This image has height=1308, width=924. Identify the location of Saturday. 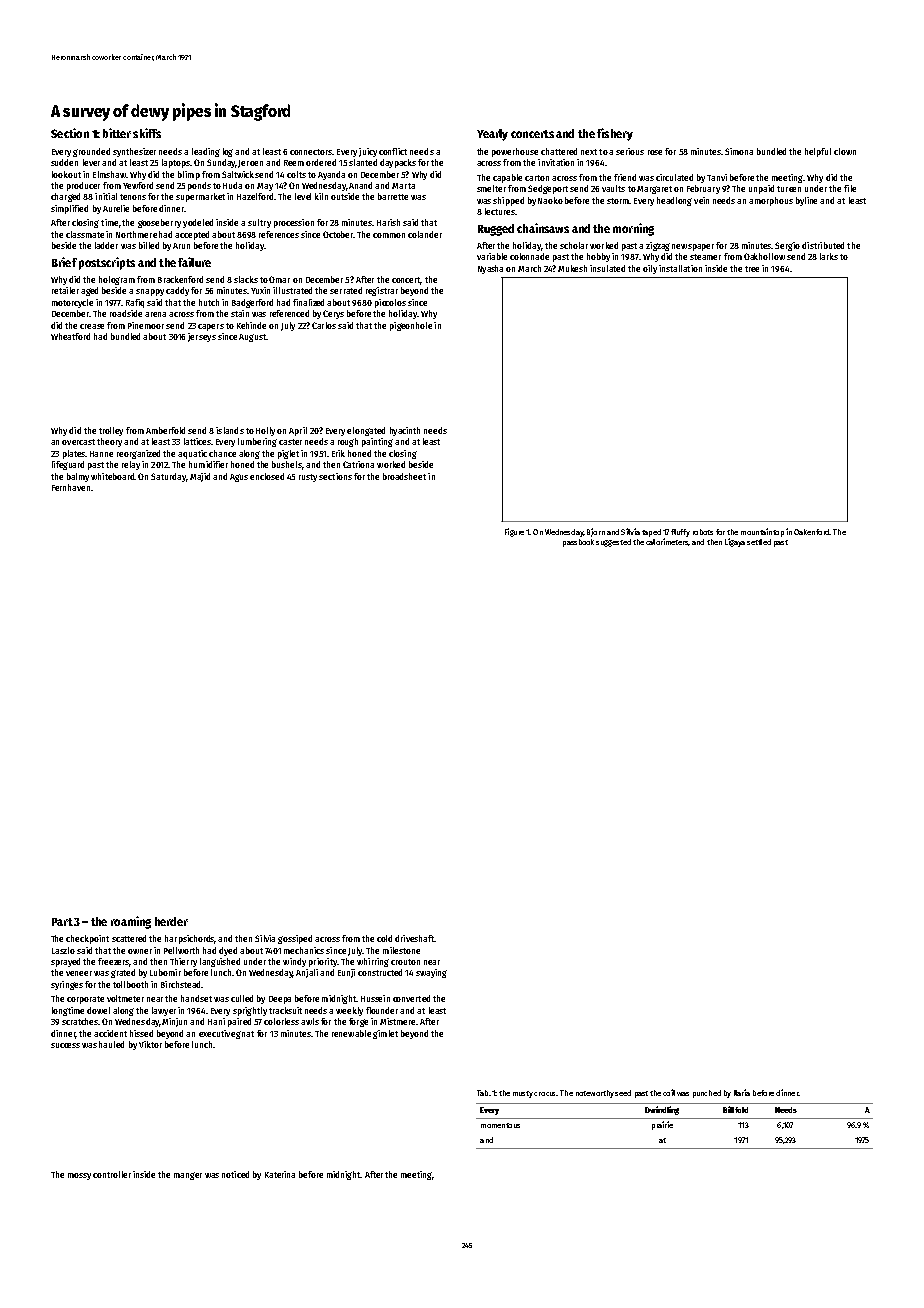
(168, 477).
